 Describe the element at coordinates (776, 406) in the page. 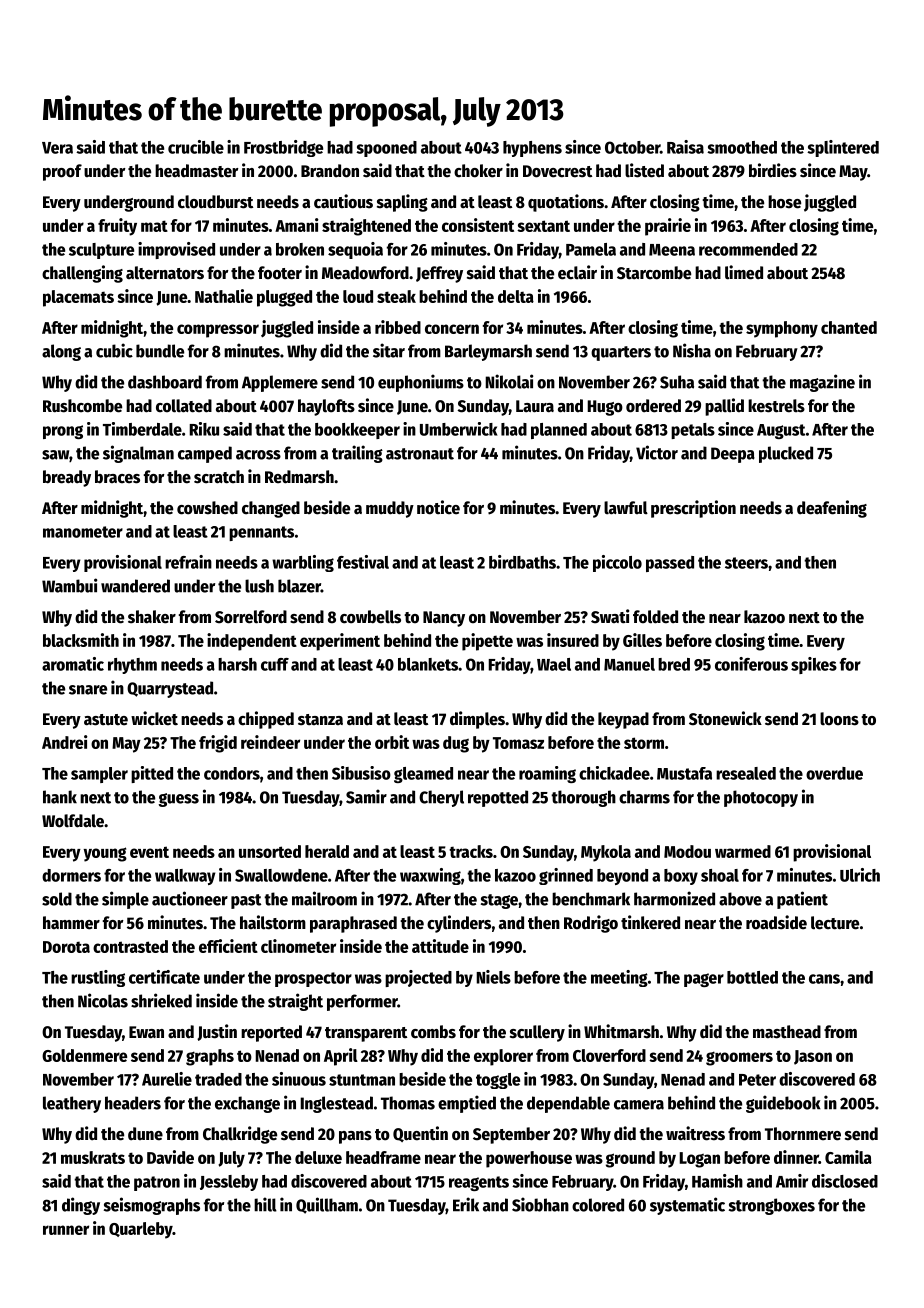

I see `kestrels` at that location.
